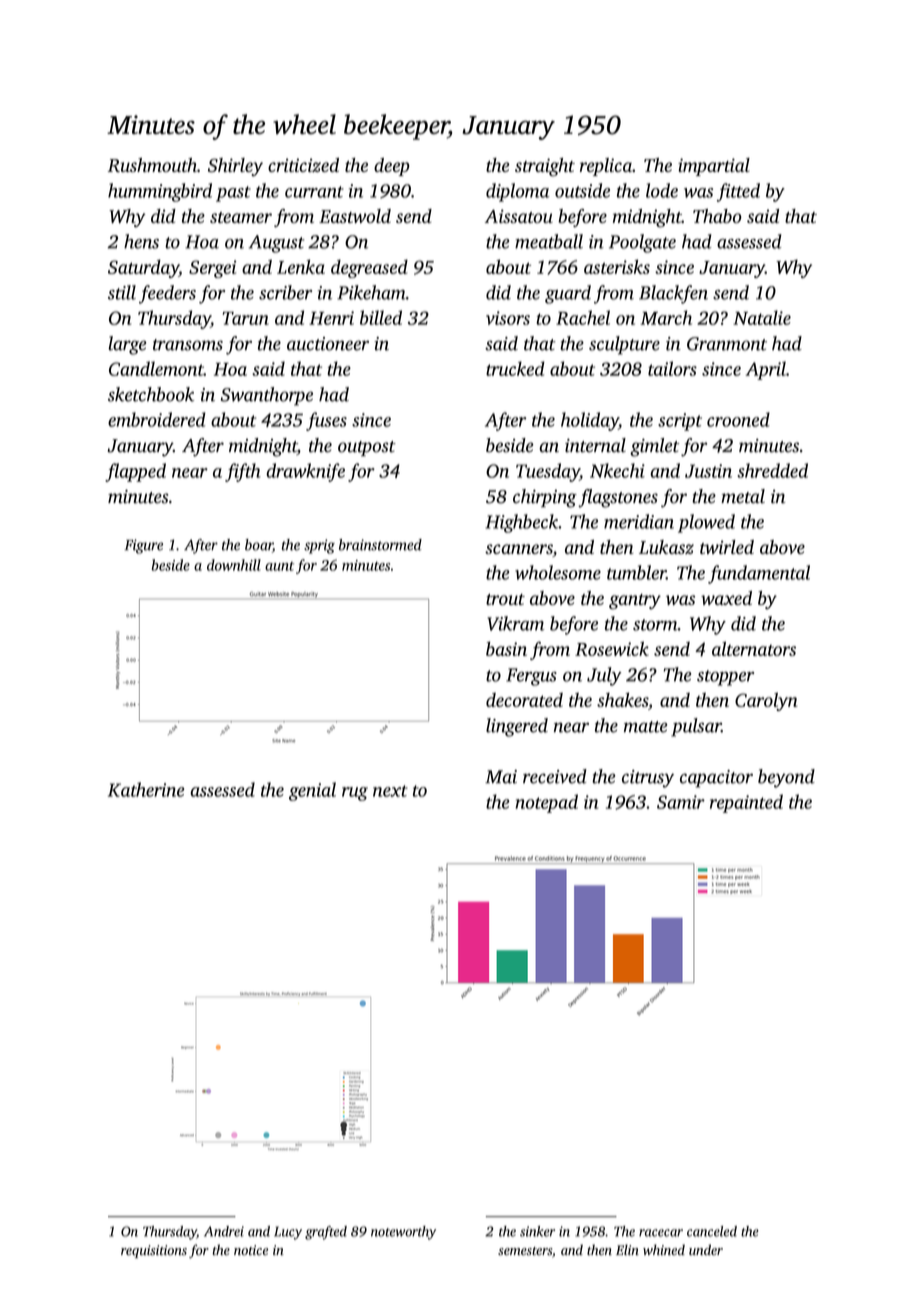  Describe the element at coordinates (754, 648) in the image. I see `alternators` at that location.
